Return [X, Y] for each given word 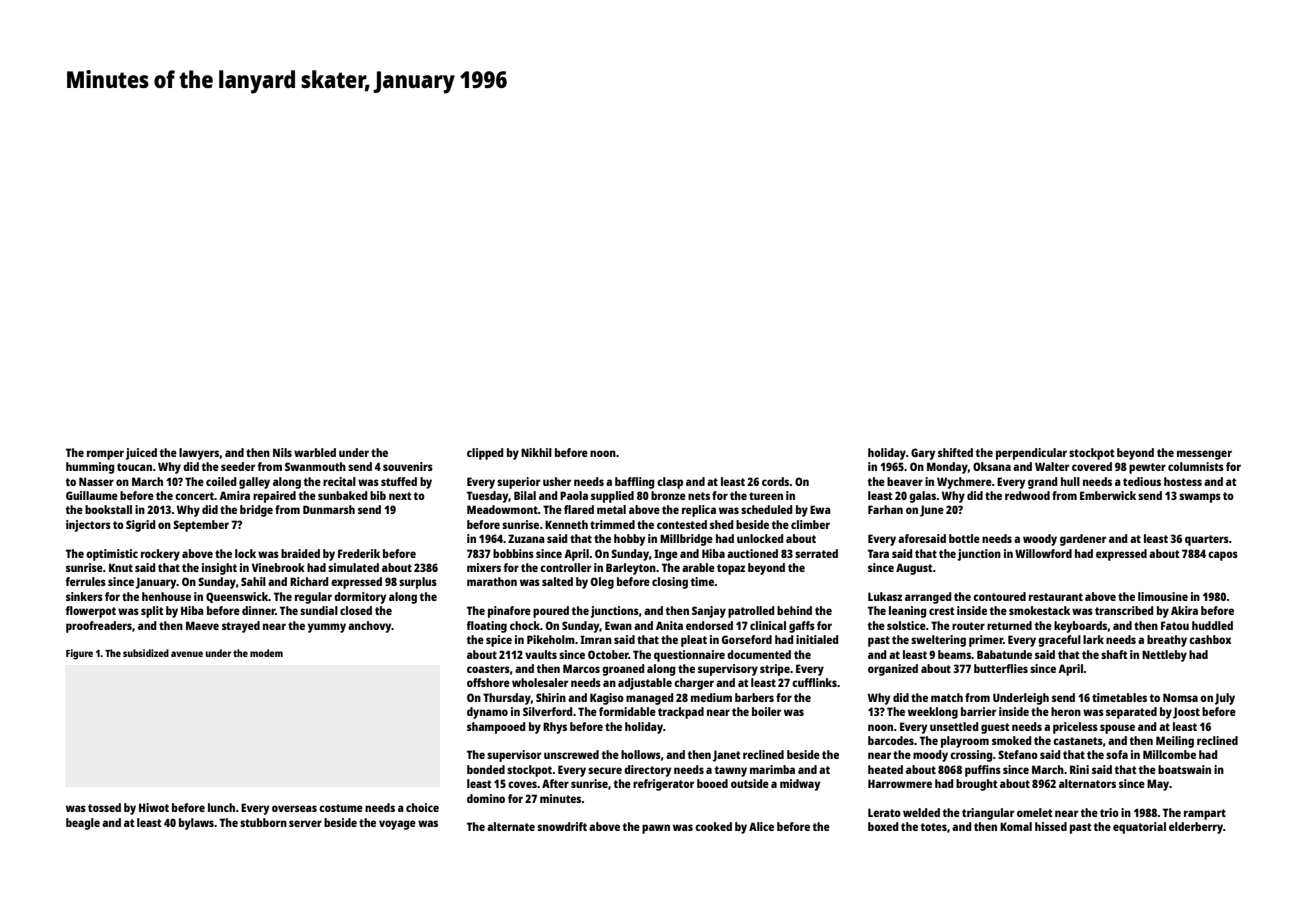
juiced [141, 454]
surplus [418, 583]
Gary [923, 454]
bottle [964, 538]
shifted [955, 452]
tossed [104, 807]
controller [565, 567]
